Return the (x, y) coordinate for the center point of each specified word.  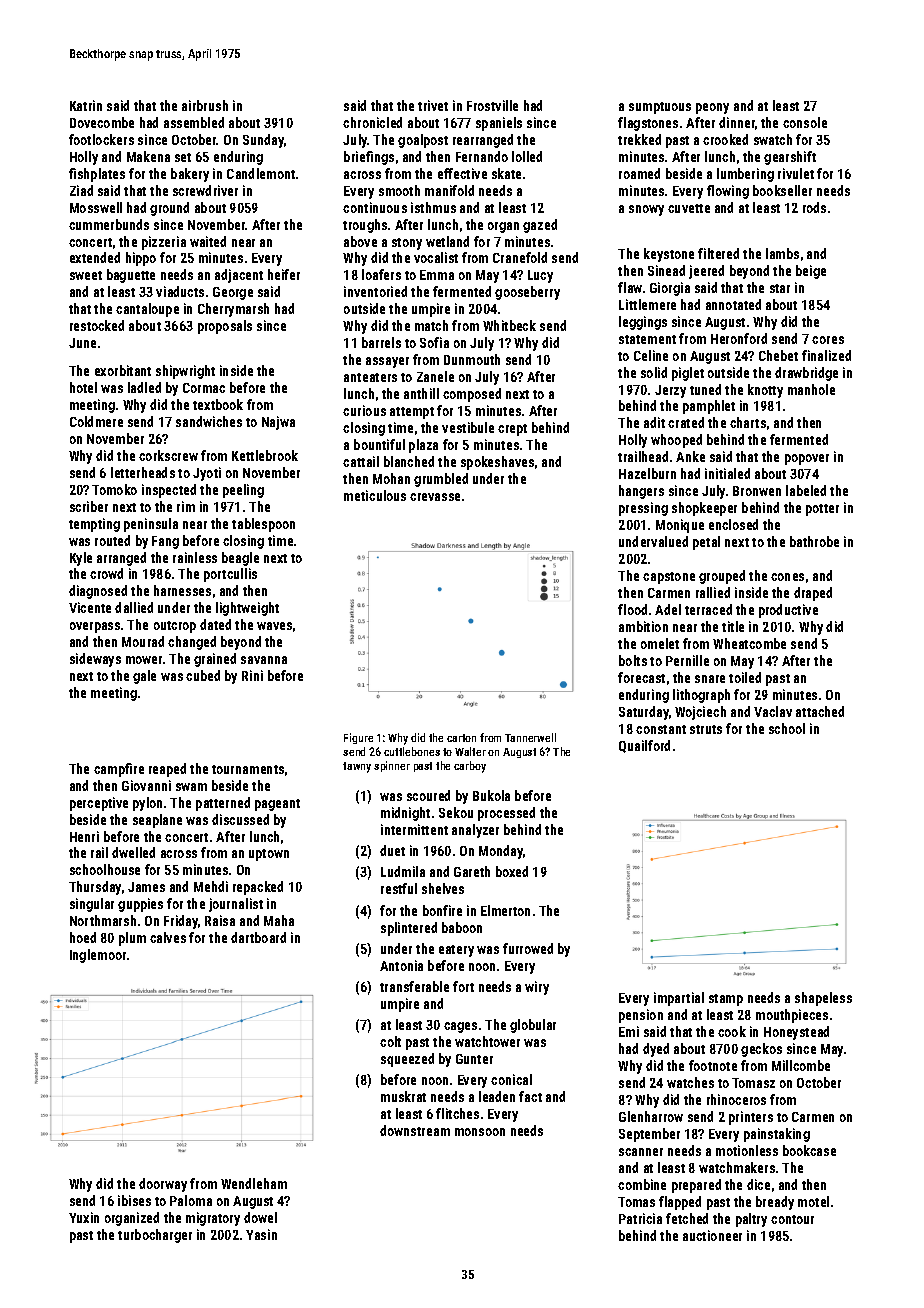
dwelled (133, 852)
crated (686, 422)
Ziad (81, 190)
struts (706, 729)
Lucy (540, 276)
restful (399, 888)
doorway (163, 1185)
